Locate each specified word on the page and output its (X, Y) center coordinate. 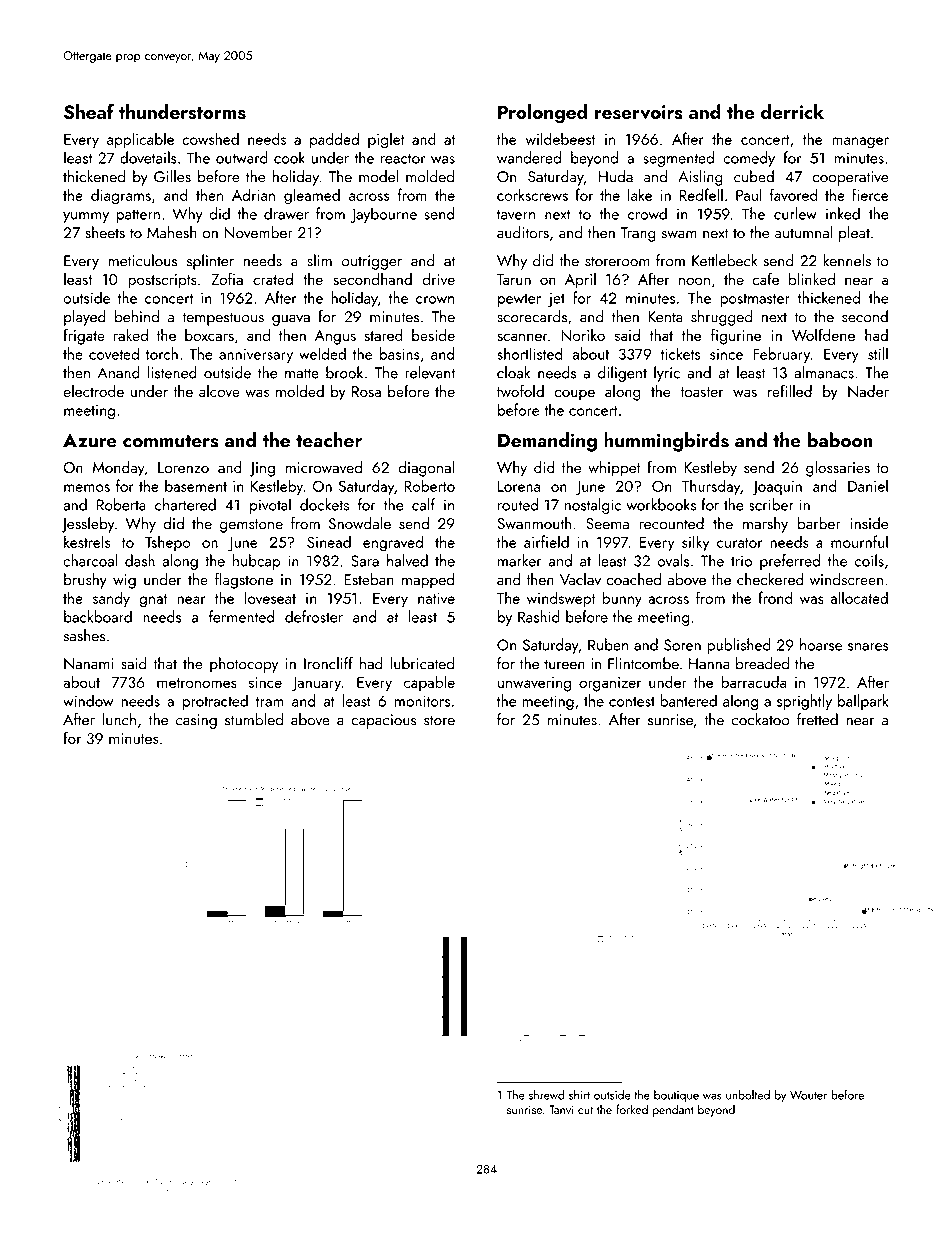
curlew (795, 213)
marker (520, 560)
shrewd (546, 1095)
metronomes (197, 683)
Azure (90, 440)
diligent (622, 374)
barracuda (753, 682)
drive (439, 279)
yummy (86, 217)
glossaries (838, 469)
